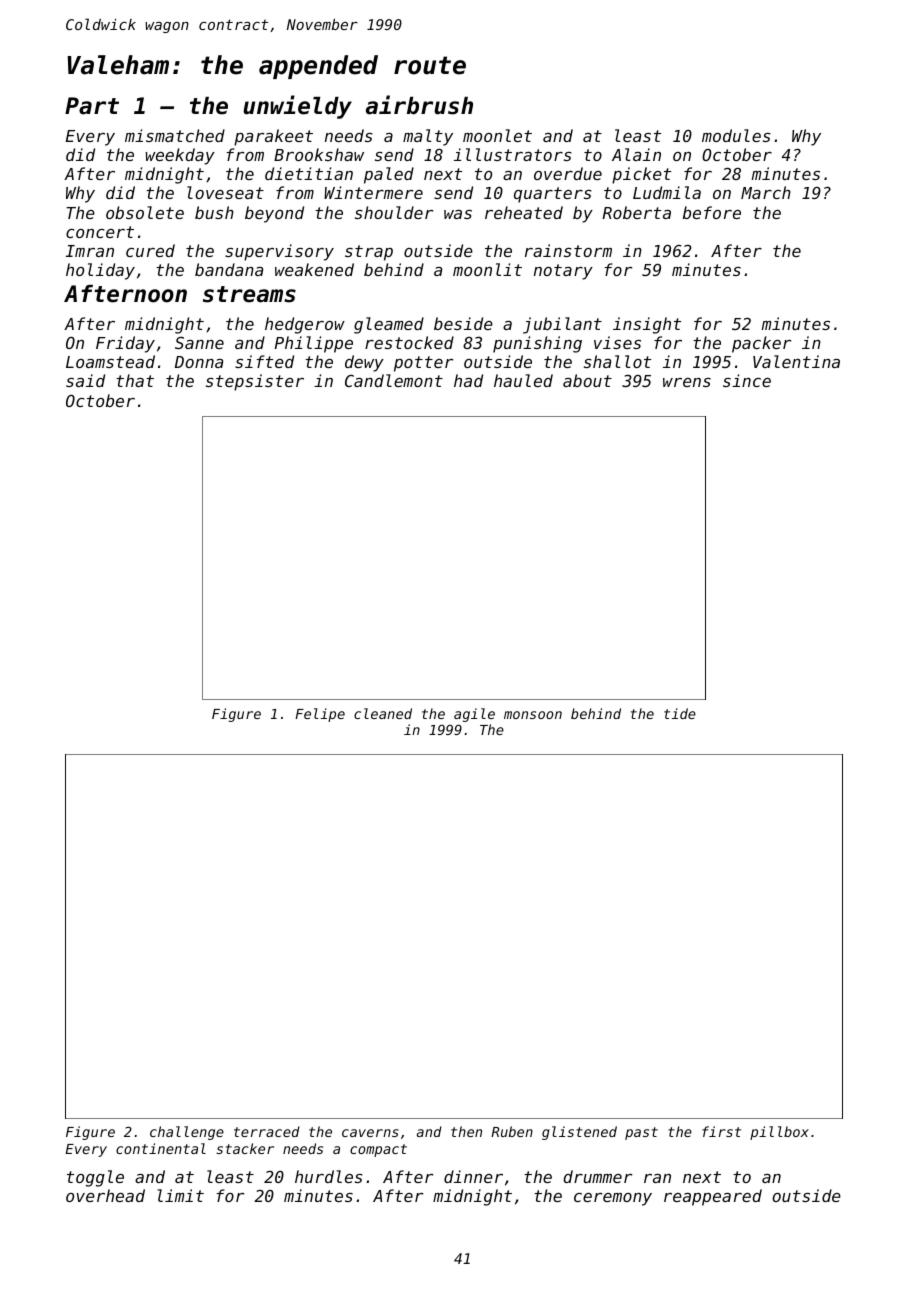  What do you see at coordinates (145, 212) in the document?
I see `obsolete` at bounding box center [145, 212].
